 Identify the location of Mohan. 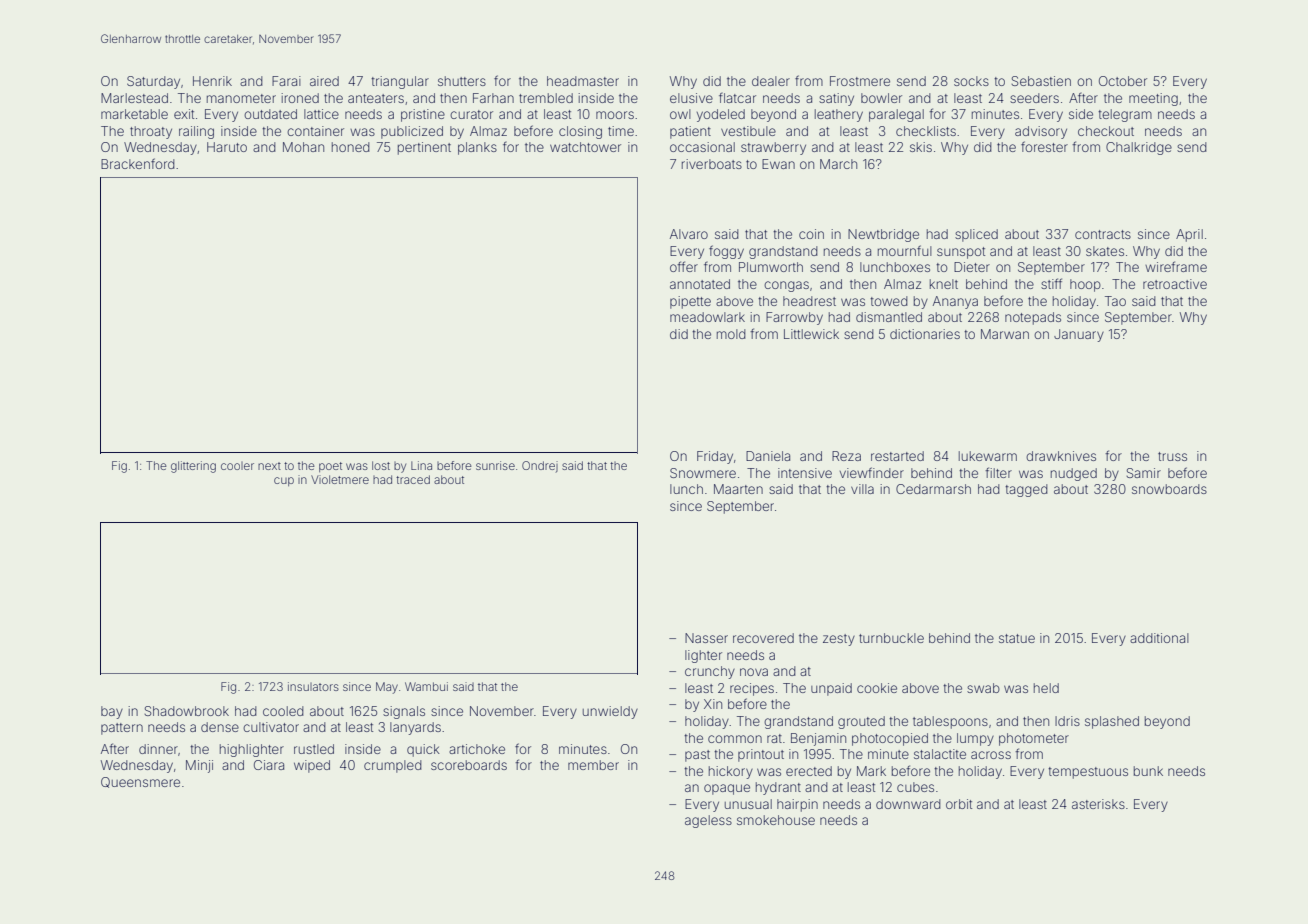
(303, 147).
